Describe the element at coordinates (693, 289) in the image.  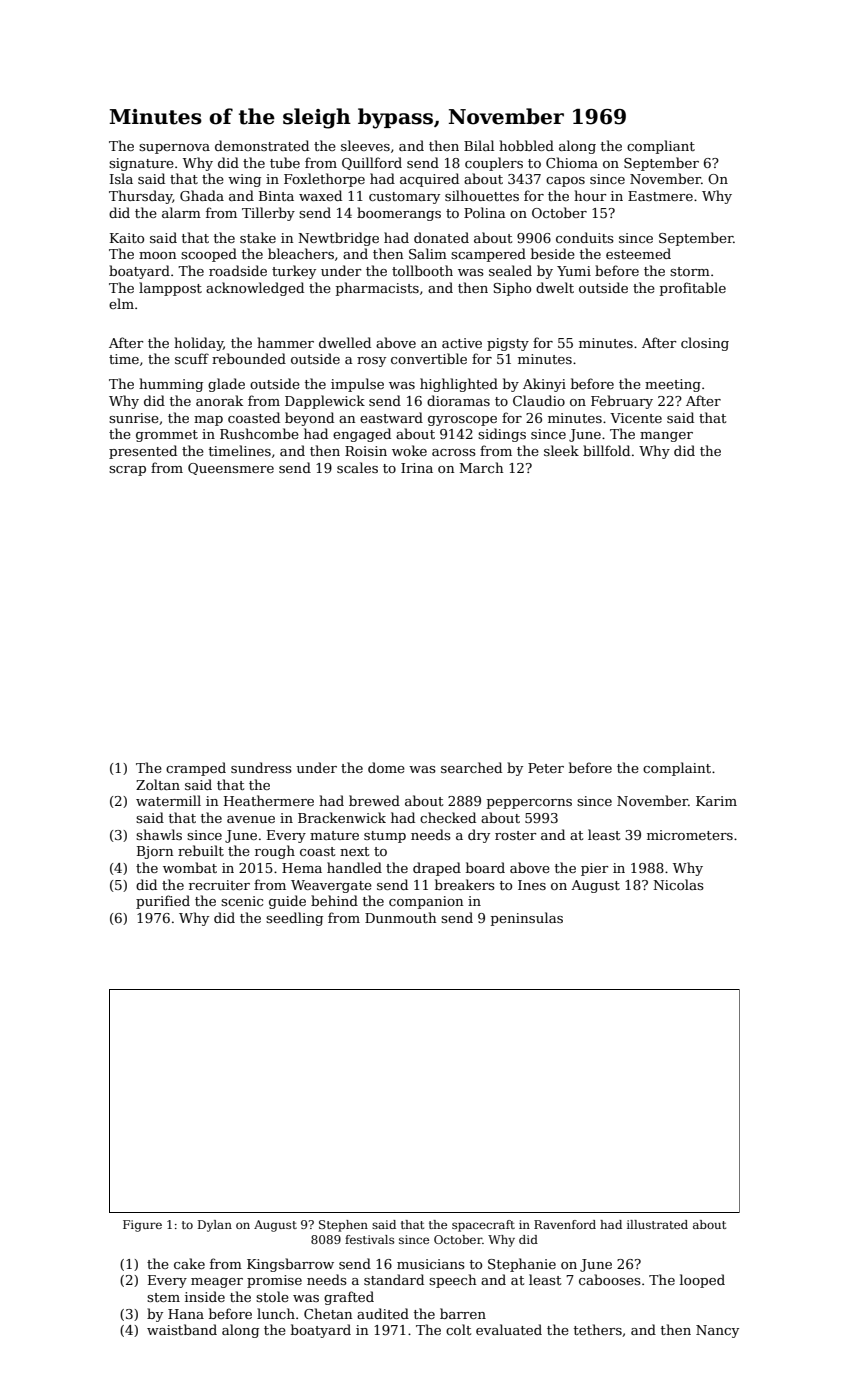
I see `profitable` at that location.
